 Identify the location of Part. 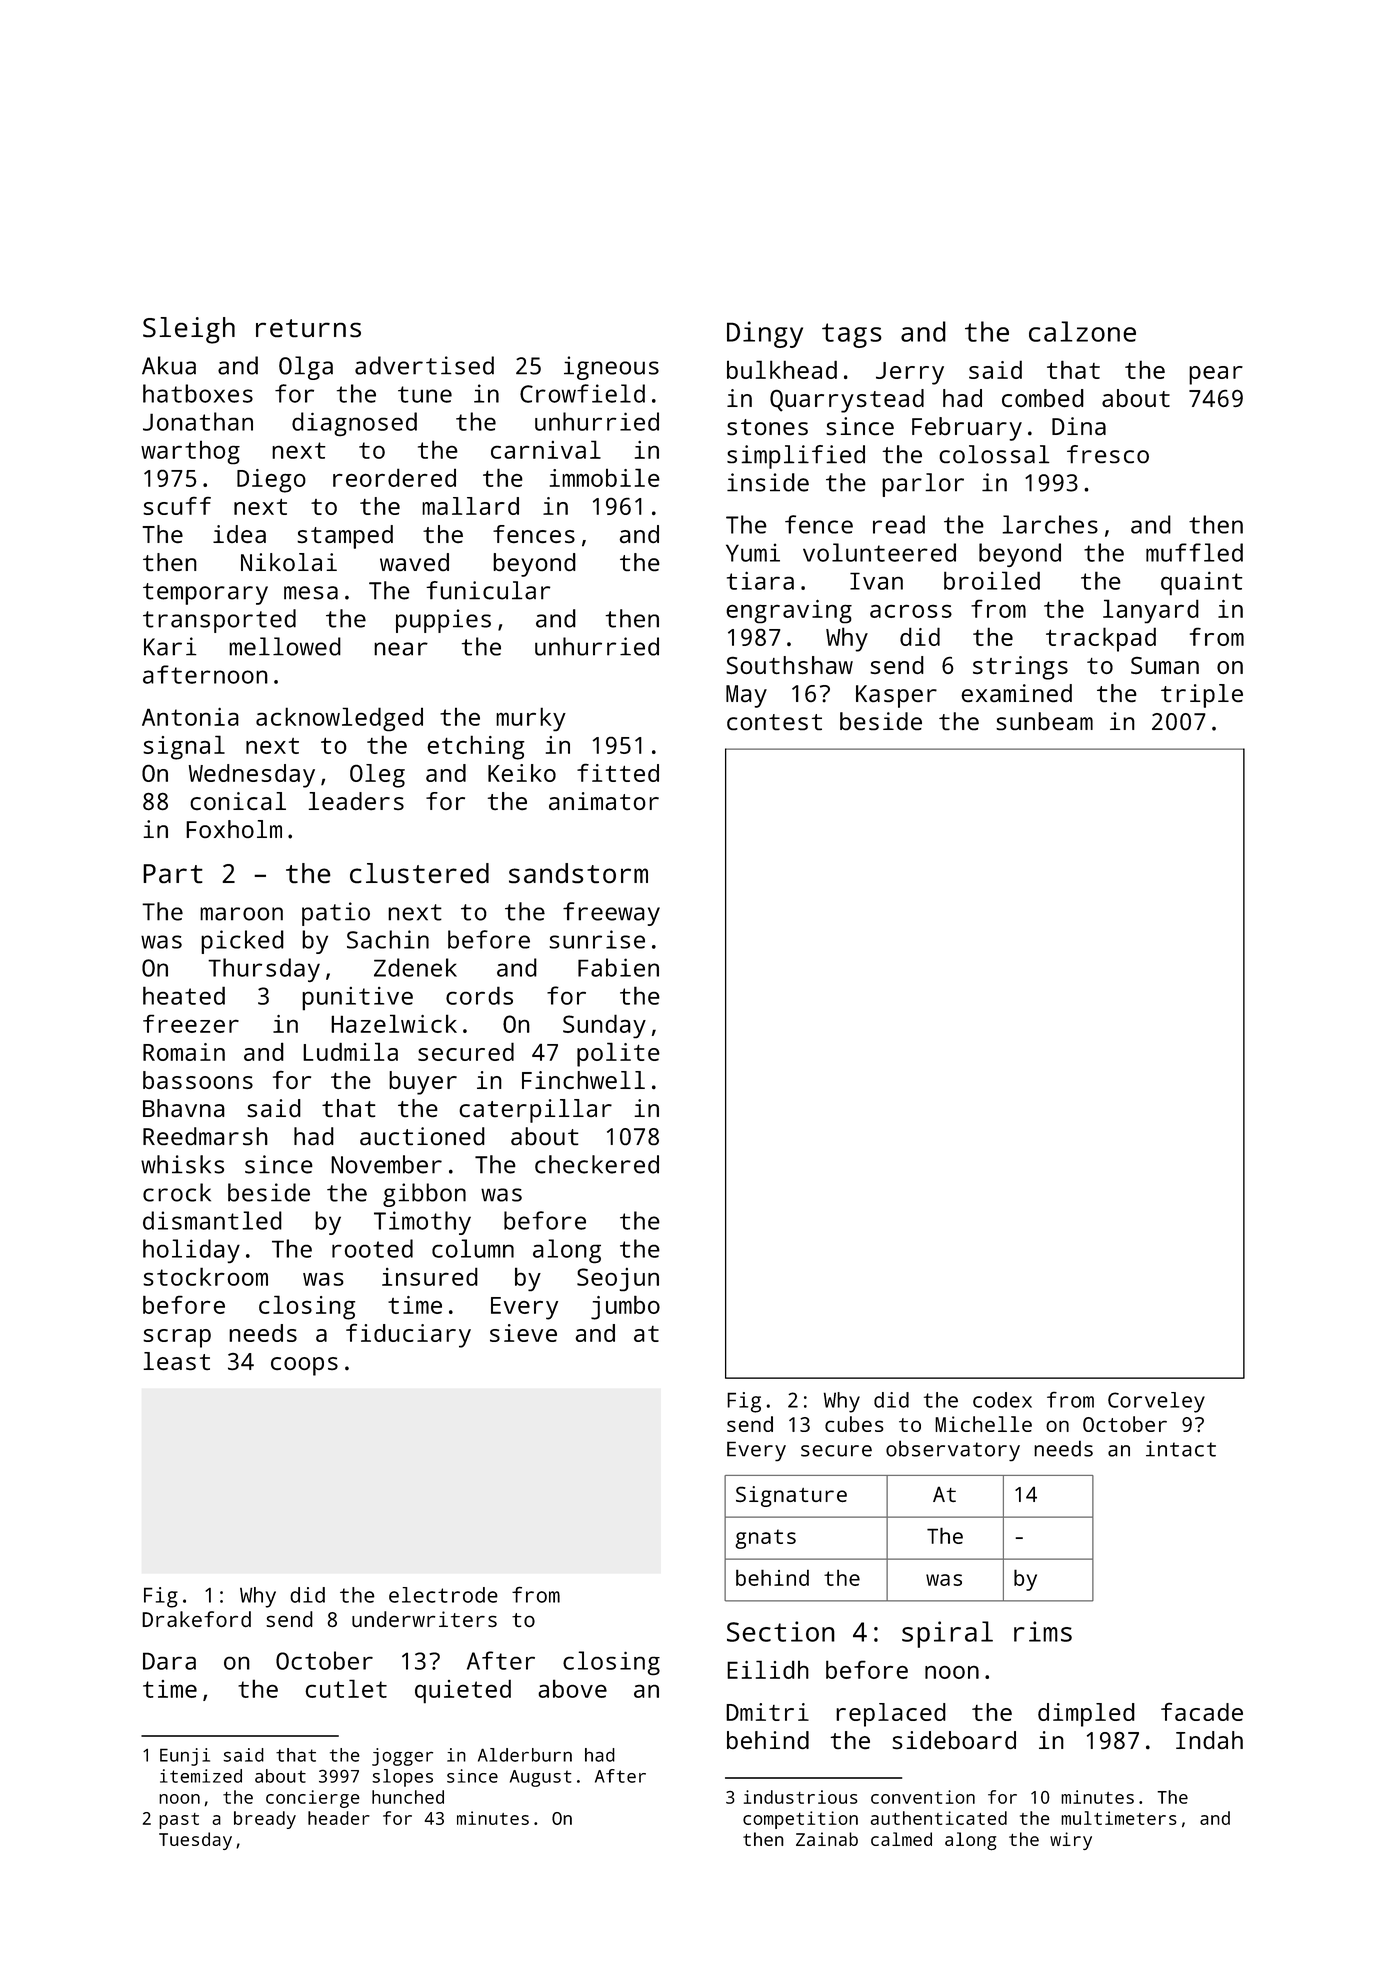
(173, 873).
